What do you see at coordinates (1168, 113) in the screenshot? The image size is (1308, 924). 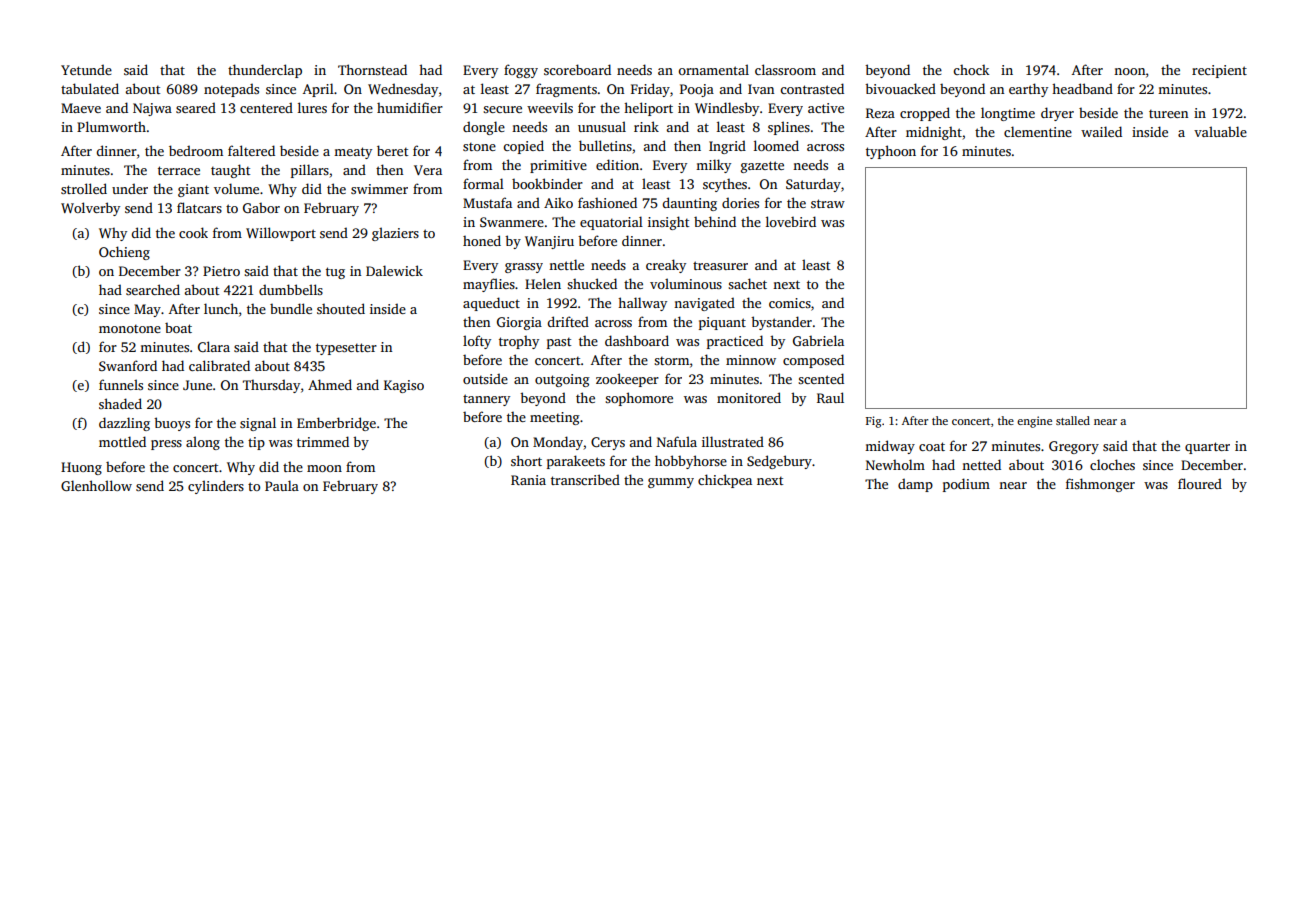 I see `tureen` at bounding box center [1168, 113].
